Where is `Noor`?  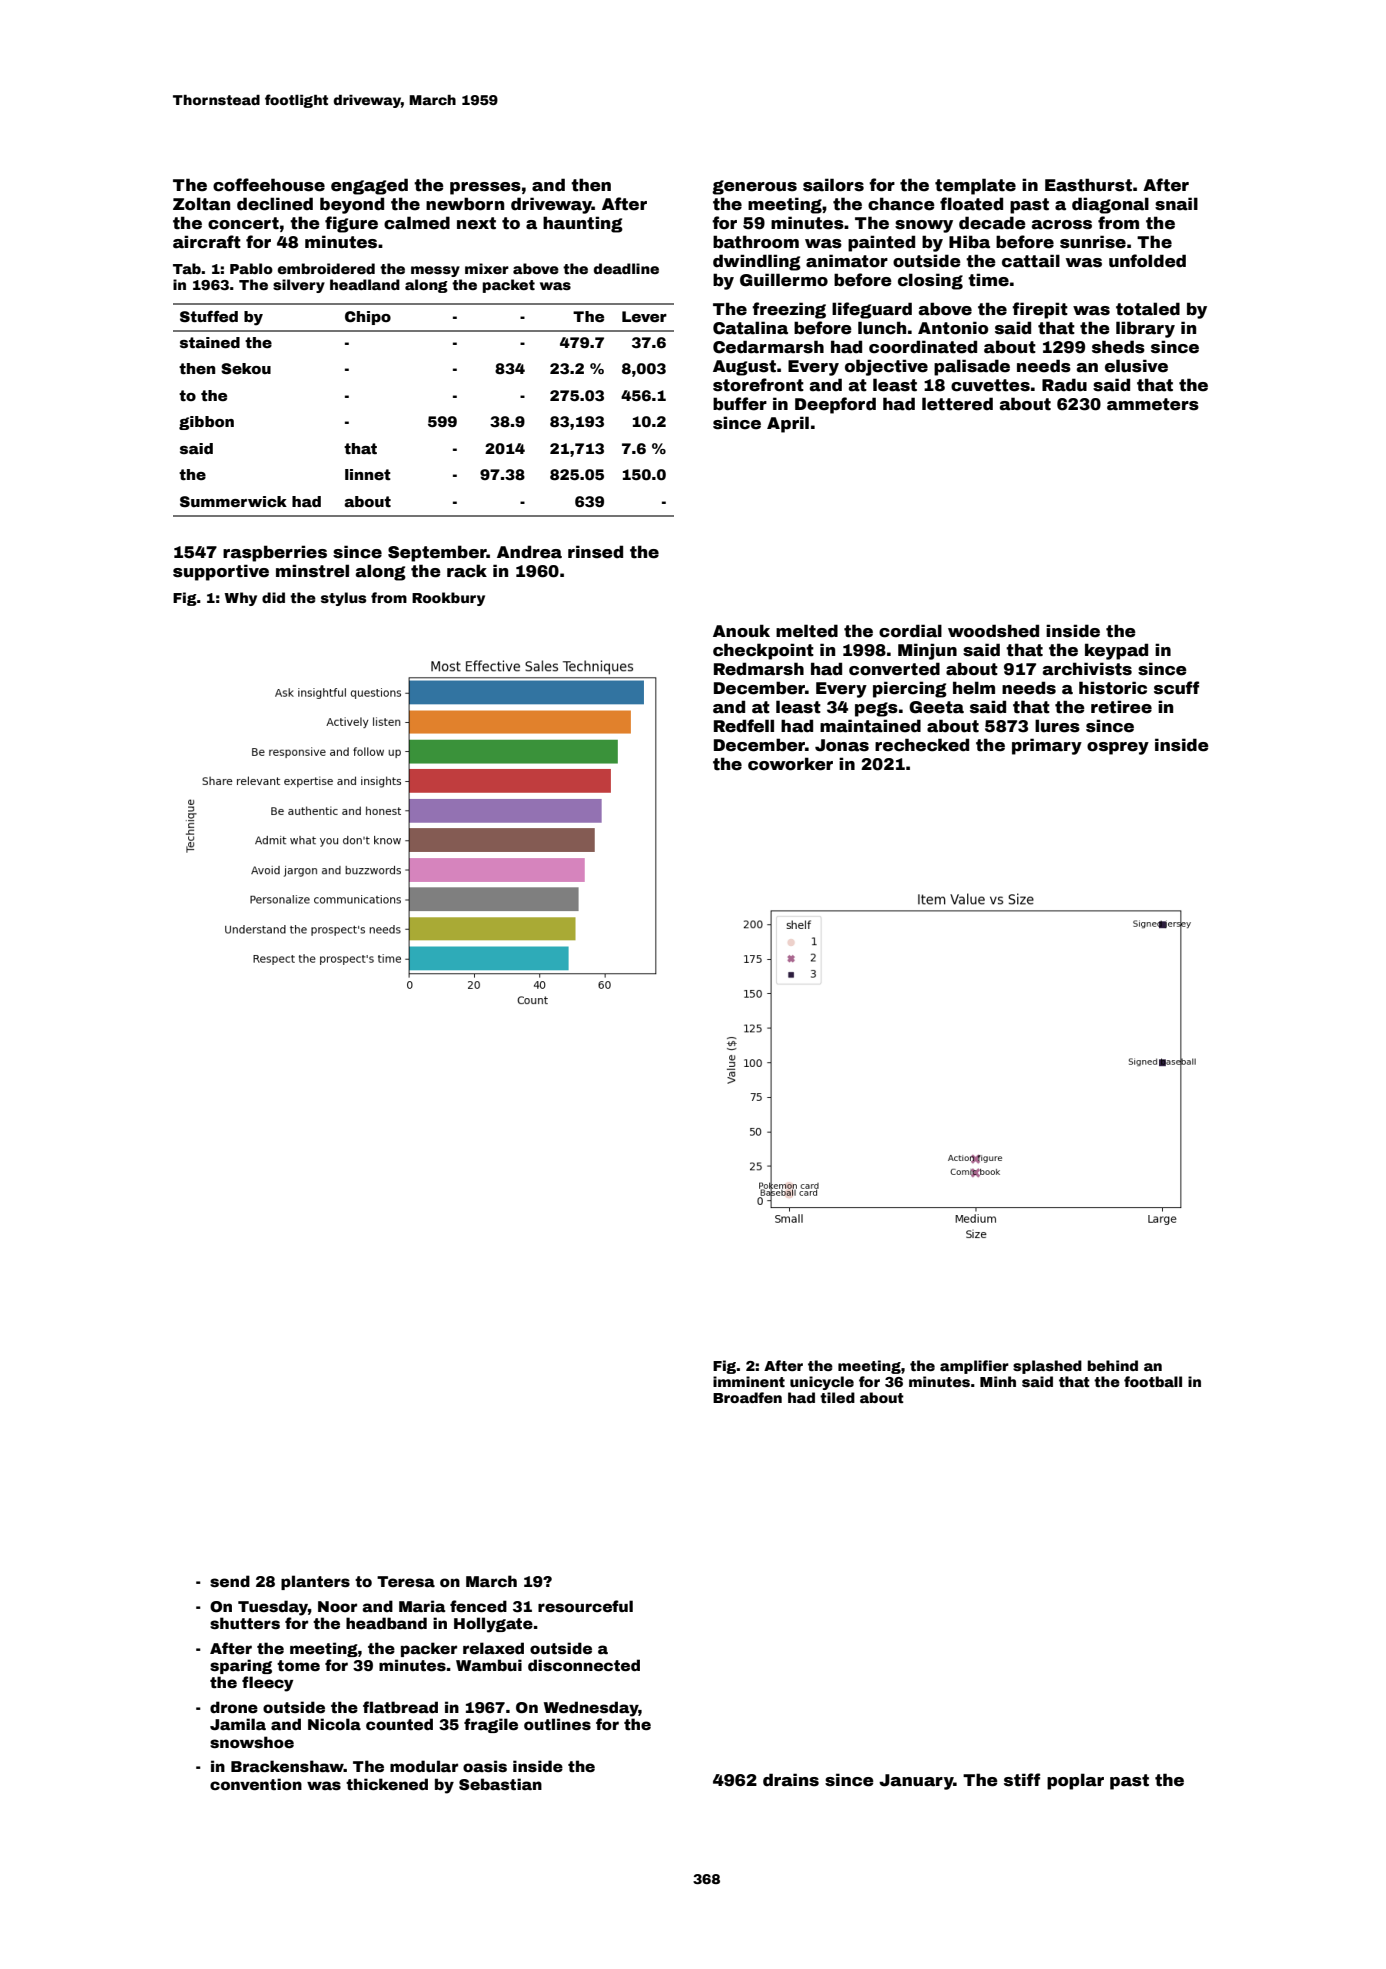
Noor is located at coordinates (337, 1606).
